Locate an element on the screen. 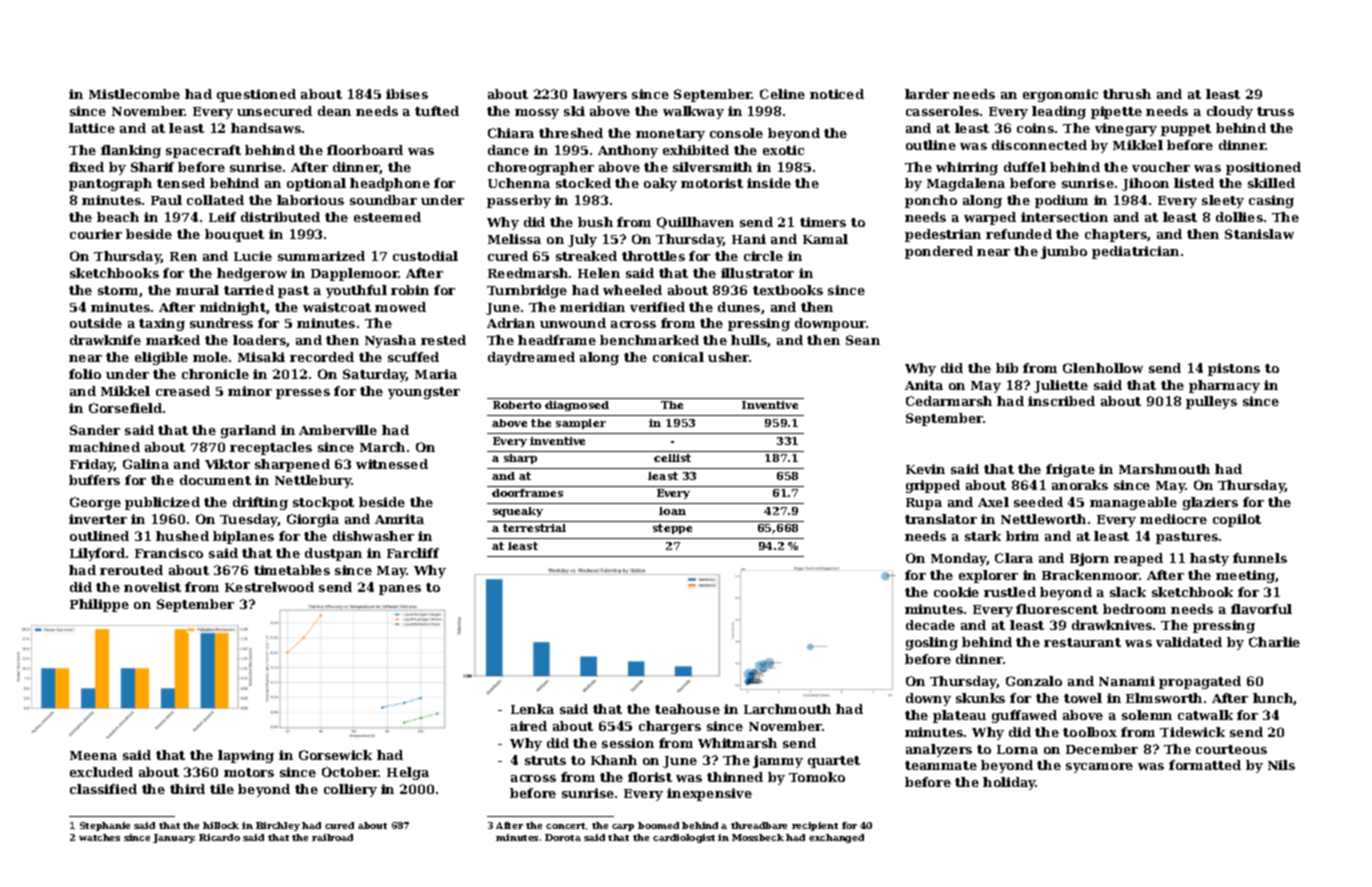 The width and height of the screenshot is (1372, 887). jumbo is located at coordinates (1064, 252).
